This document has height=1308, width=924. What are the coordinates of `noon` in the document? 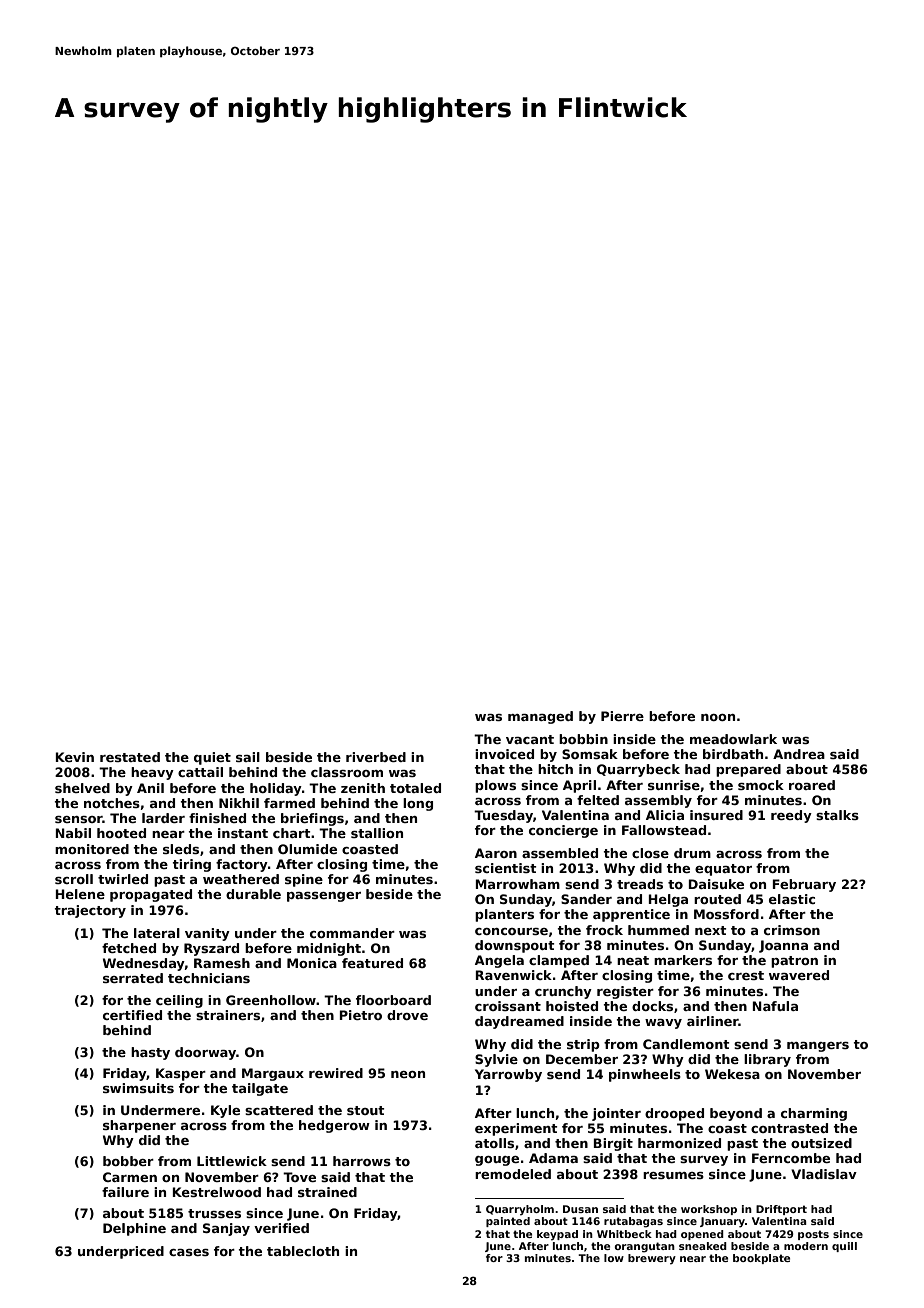 It's located at (718, 717).
